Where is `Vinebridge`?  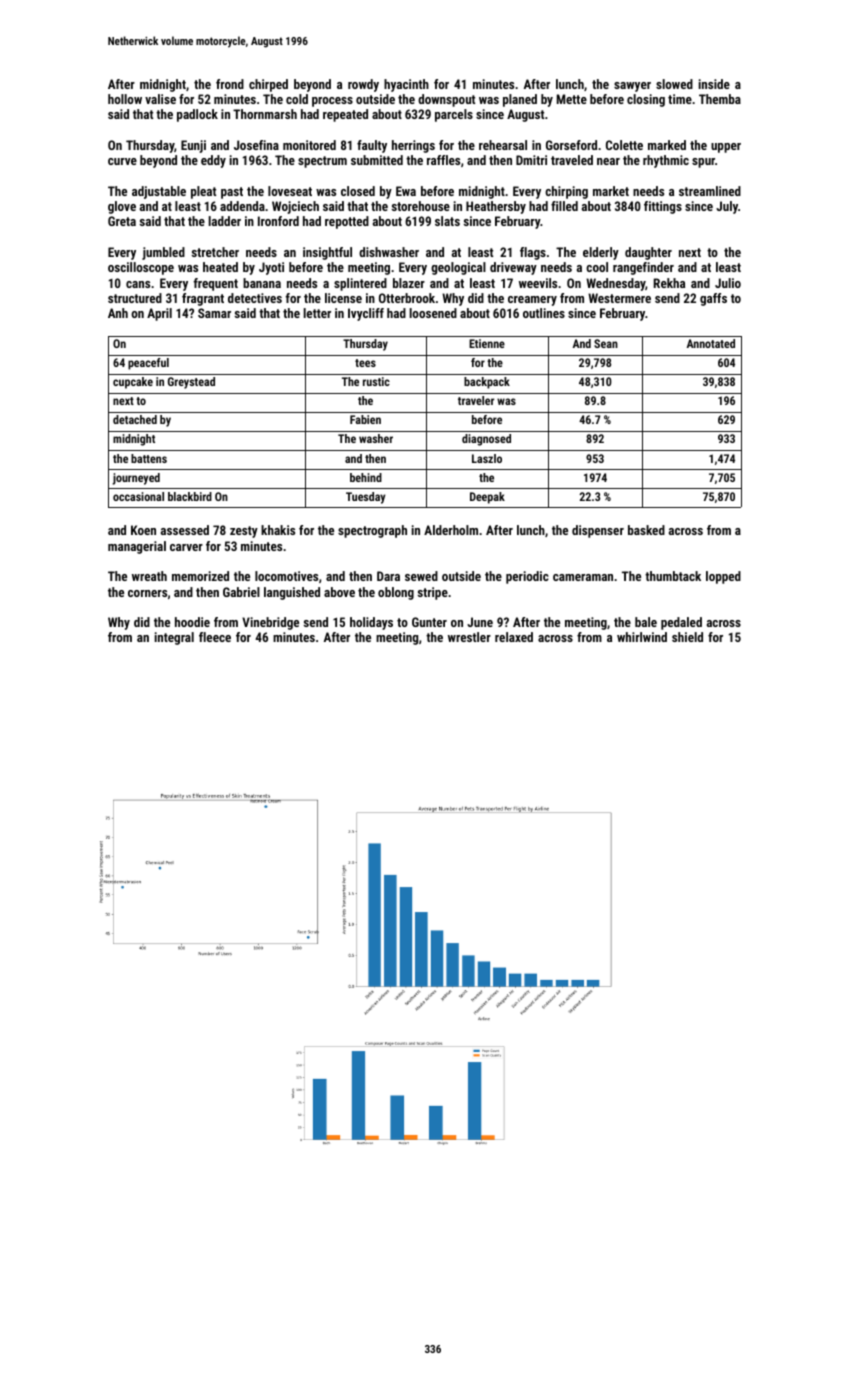
Vinebridge is located at coordinates (270, 623).
